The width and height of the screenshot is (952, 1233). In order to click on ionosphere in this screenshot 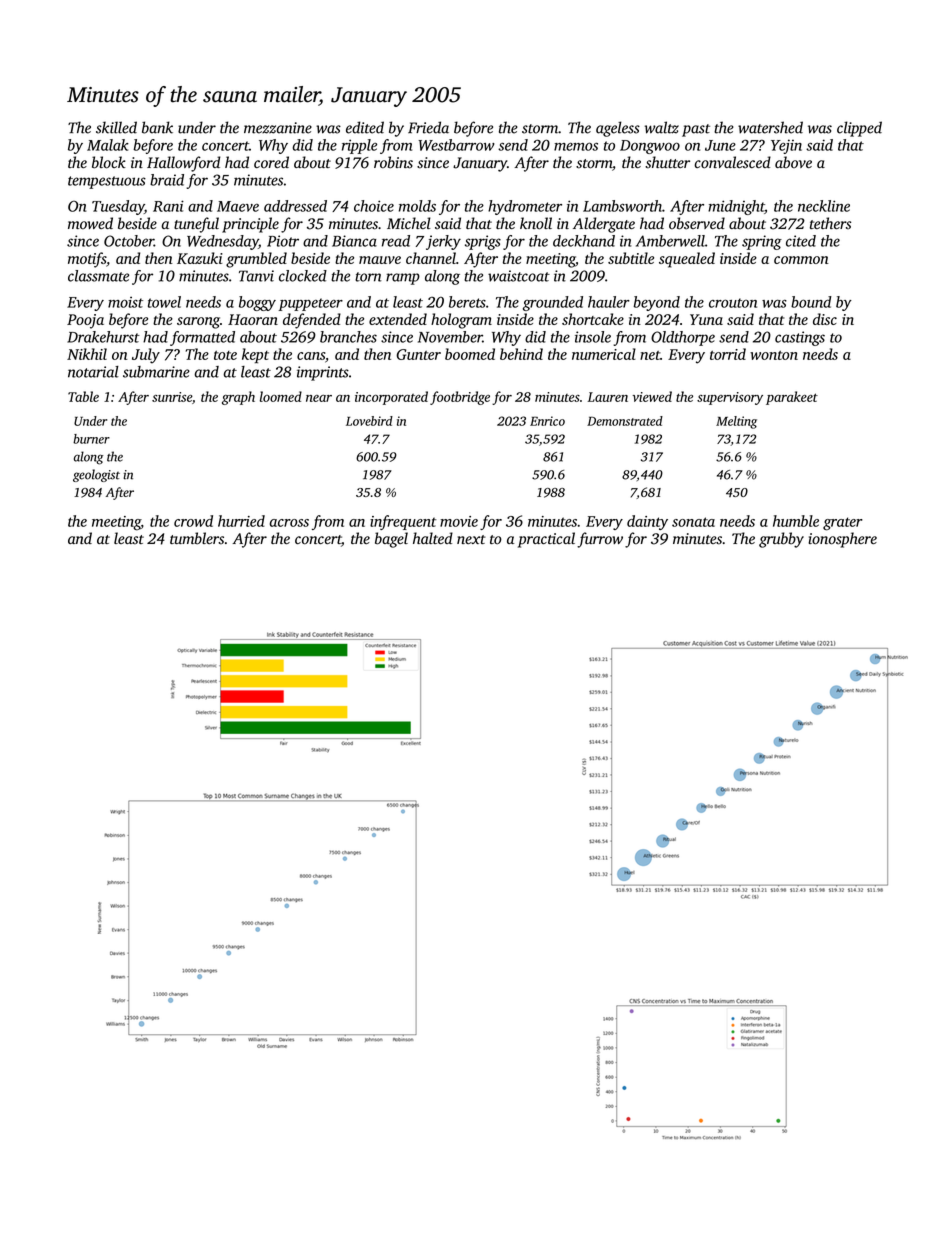, I will do `click(842, 540)`.
